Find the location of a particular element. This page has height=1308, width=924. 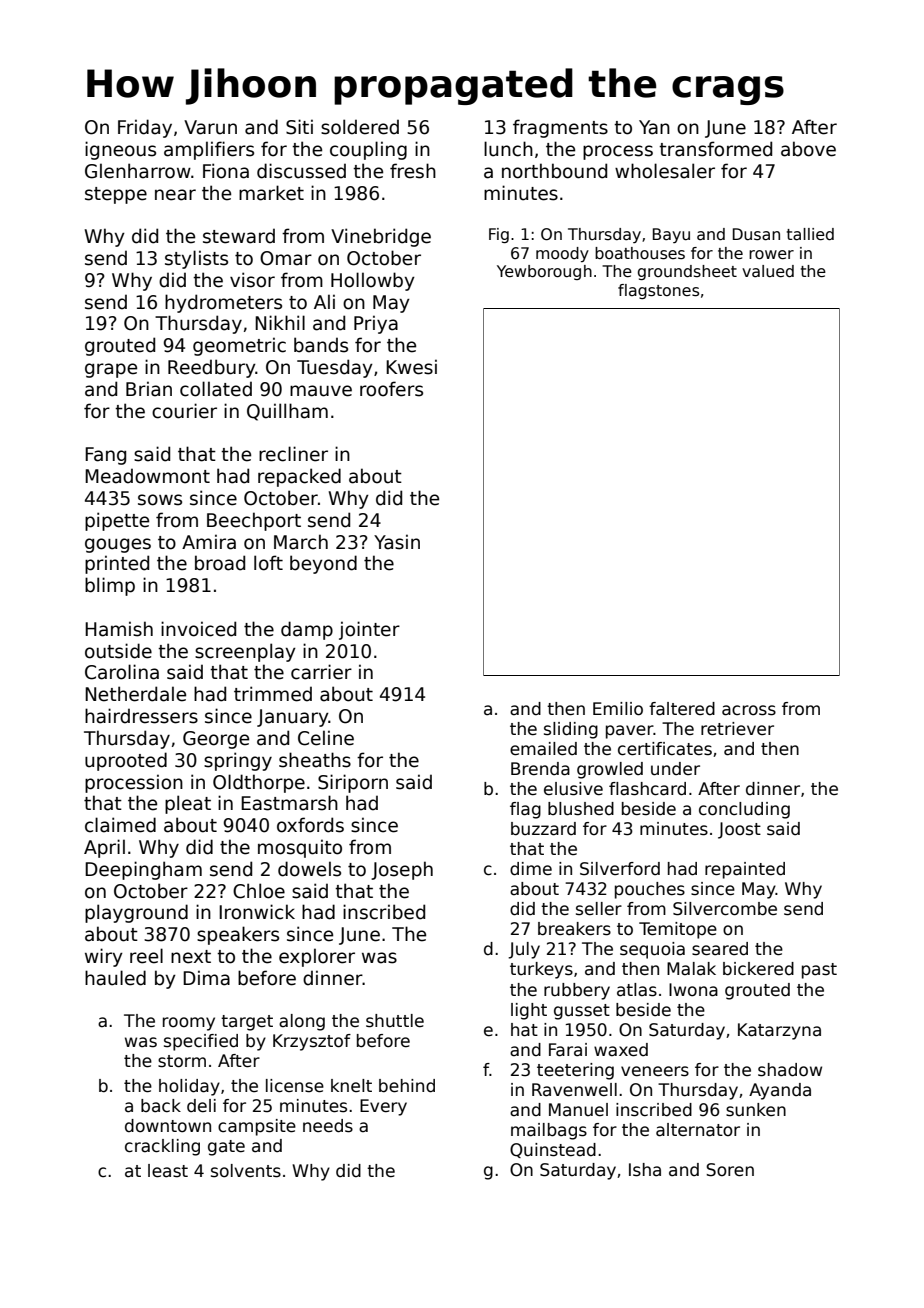

fragments is located at coordinates (560, 128).
